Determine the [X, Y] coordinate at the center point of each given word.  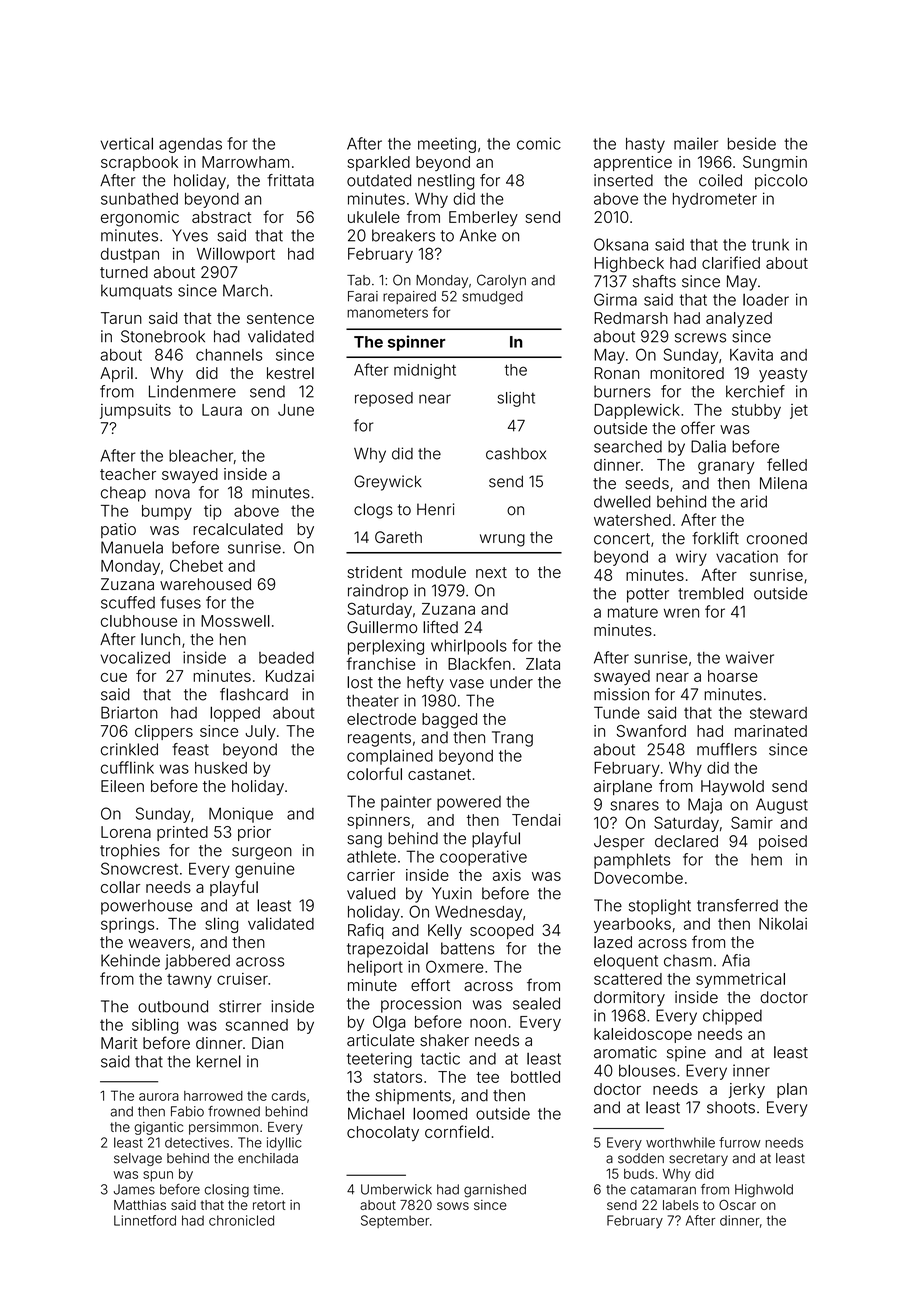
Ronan [616, 373]
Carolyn [501, 281]
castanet [439, 774]
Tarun [121, 318]
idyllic [284, 1144]
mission [621, 694]
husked [221, 768]
